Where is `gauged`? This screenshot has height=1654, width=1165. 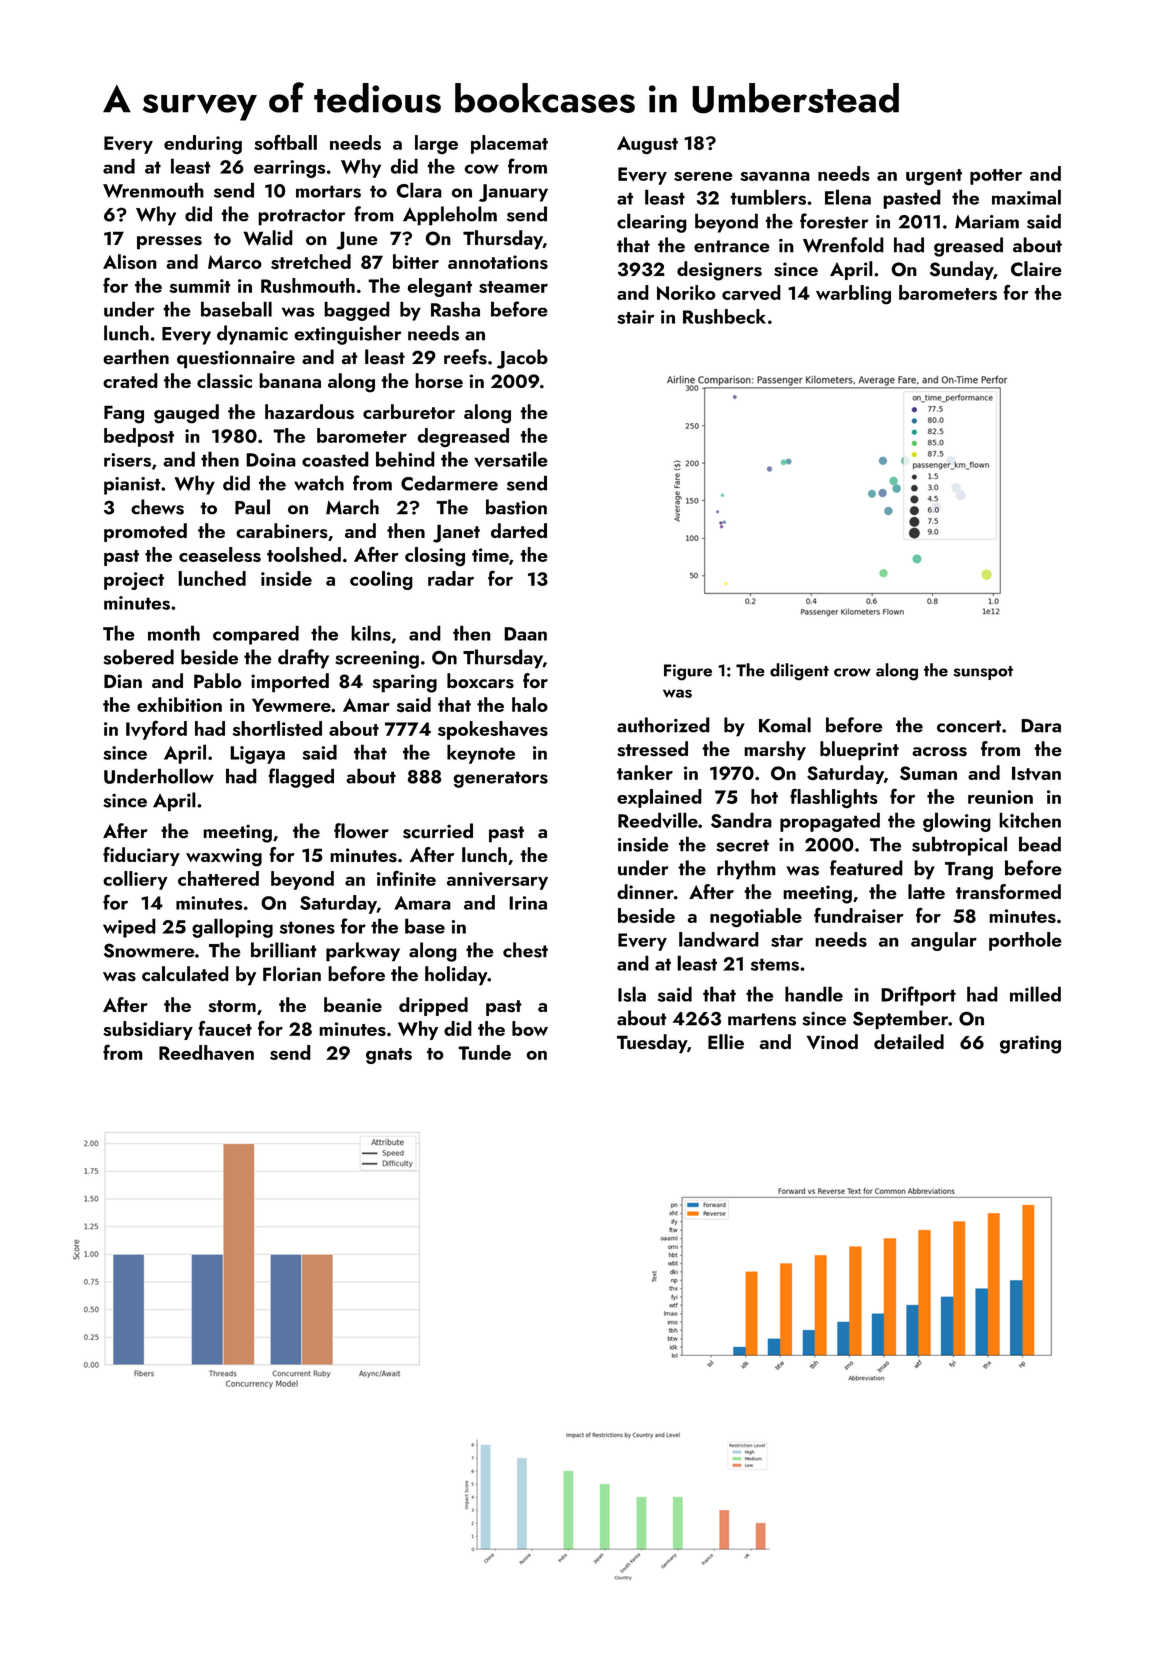 gauged is located at coordinates (186, 414).
